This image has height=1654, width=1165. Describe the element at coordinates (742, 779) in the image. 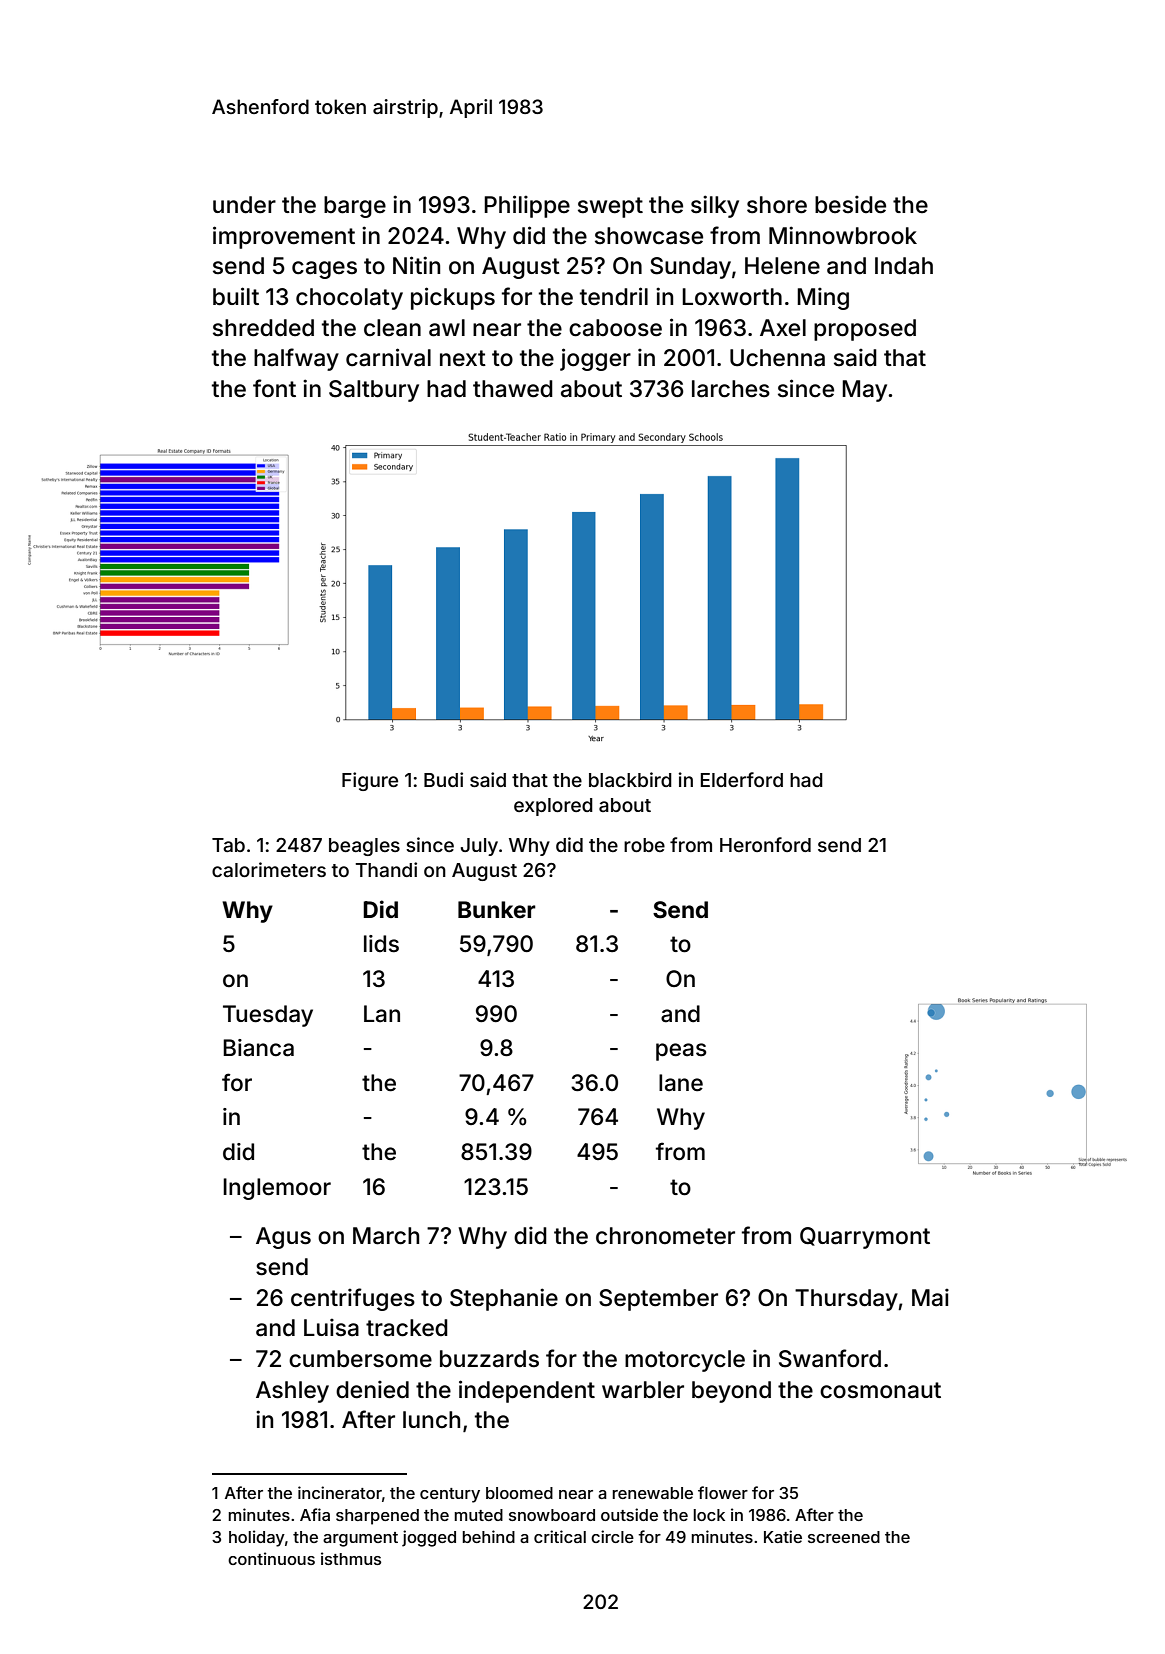

I see `Elderford` at that location.
